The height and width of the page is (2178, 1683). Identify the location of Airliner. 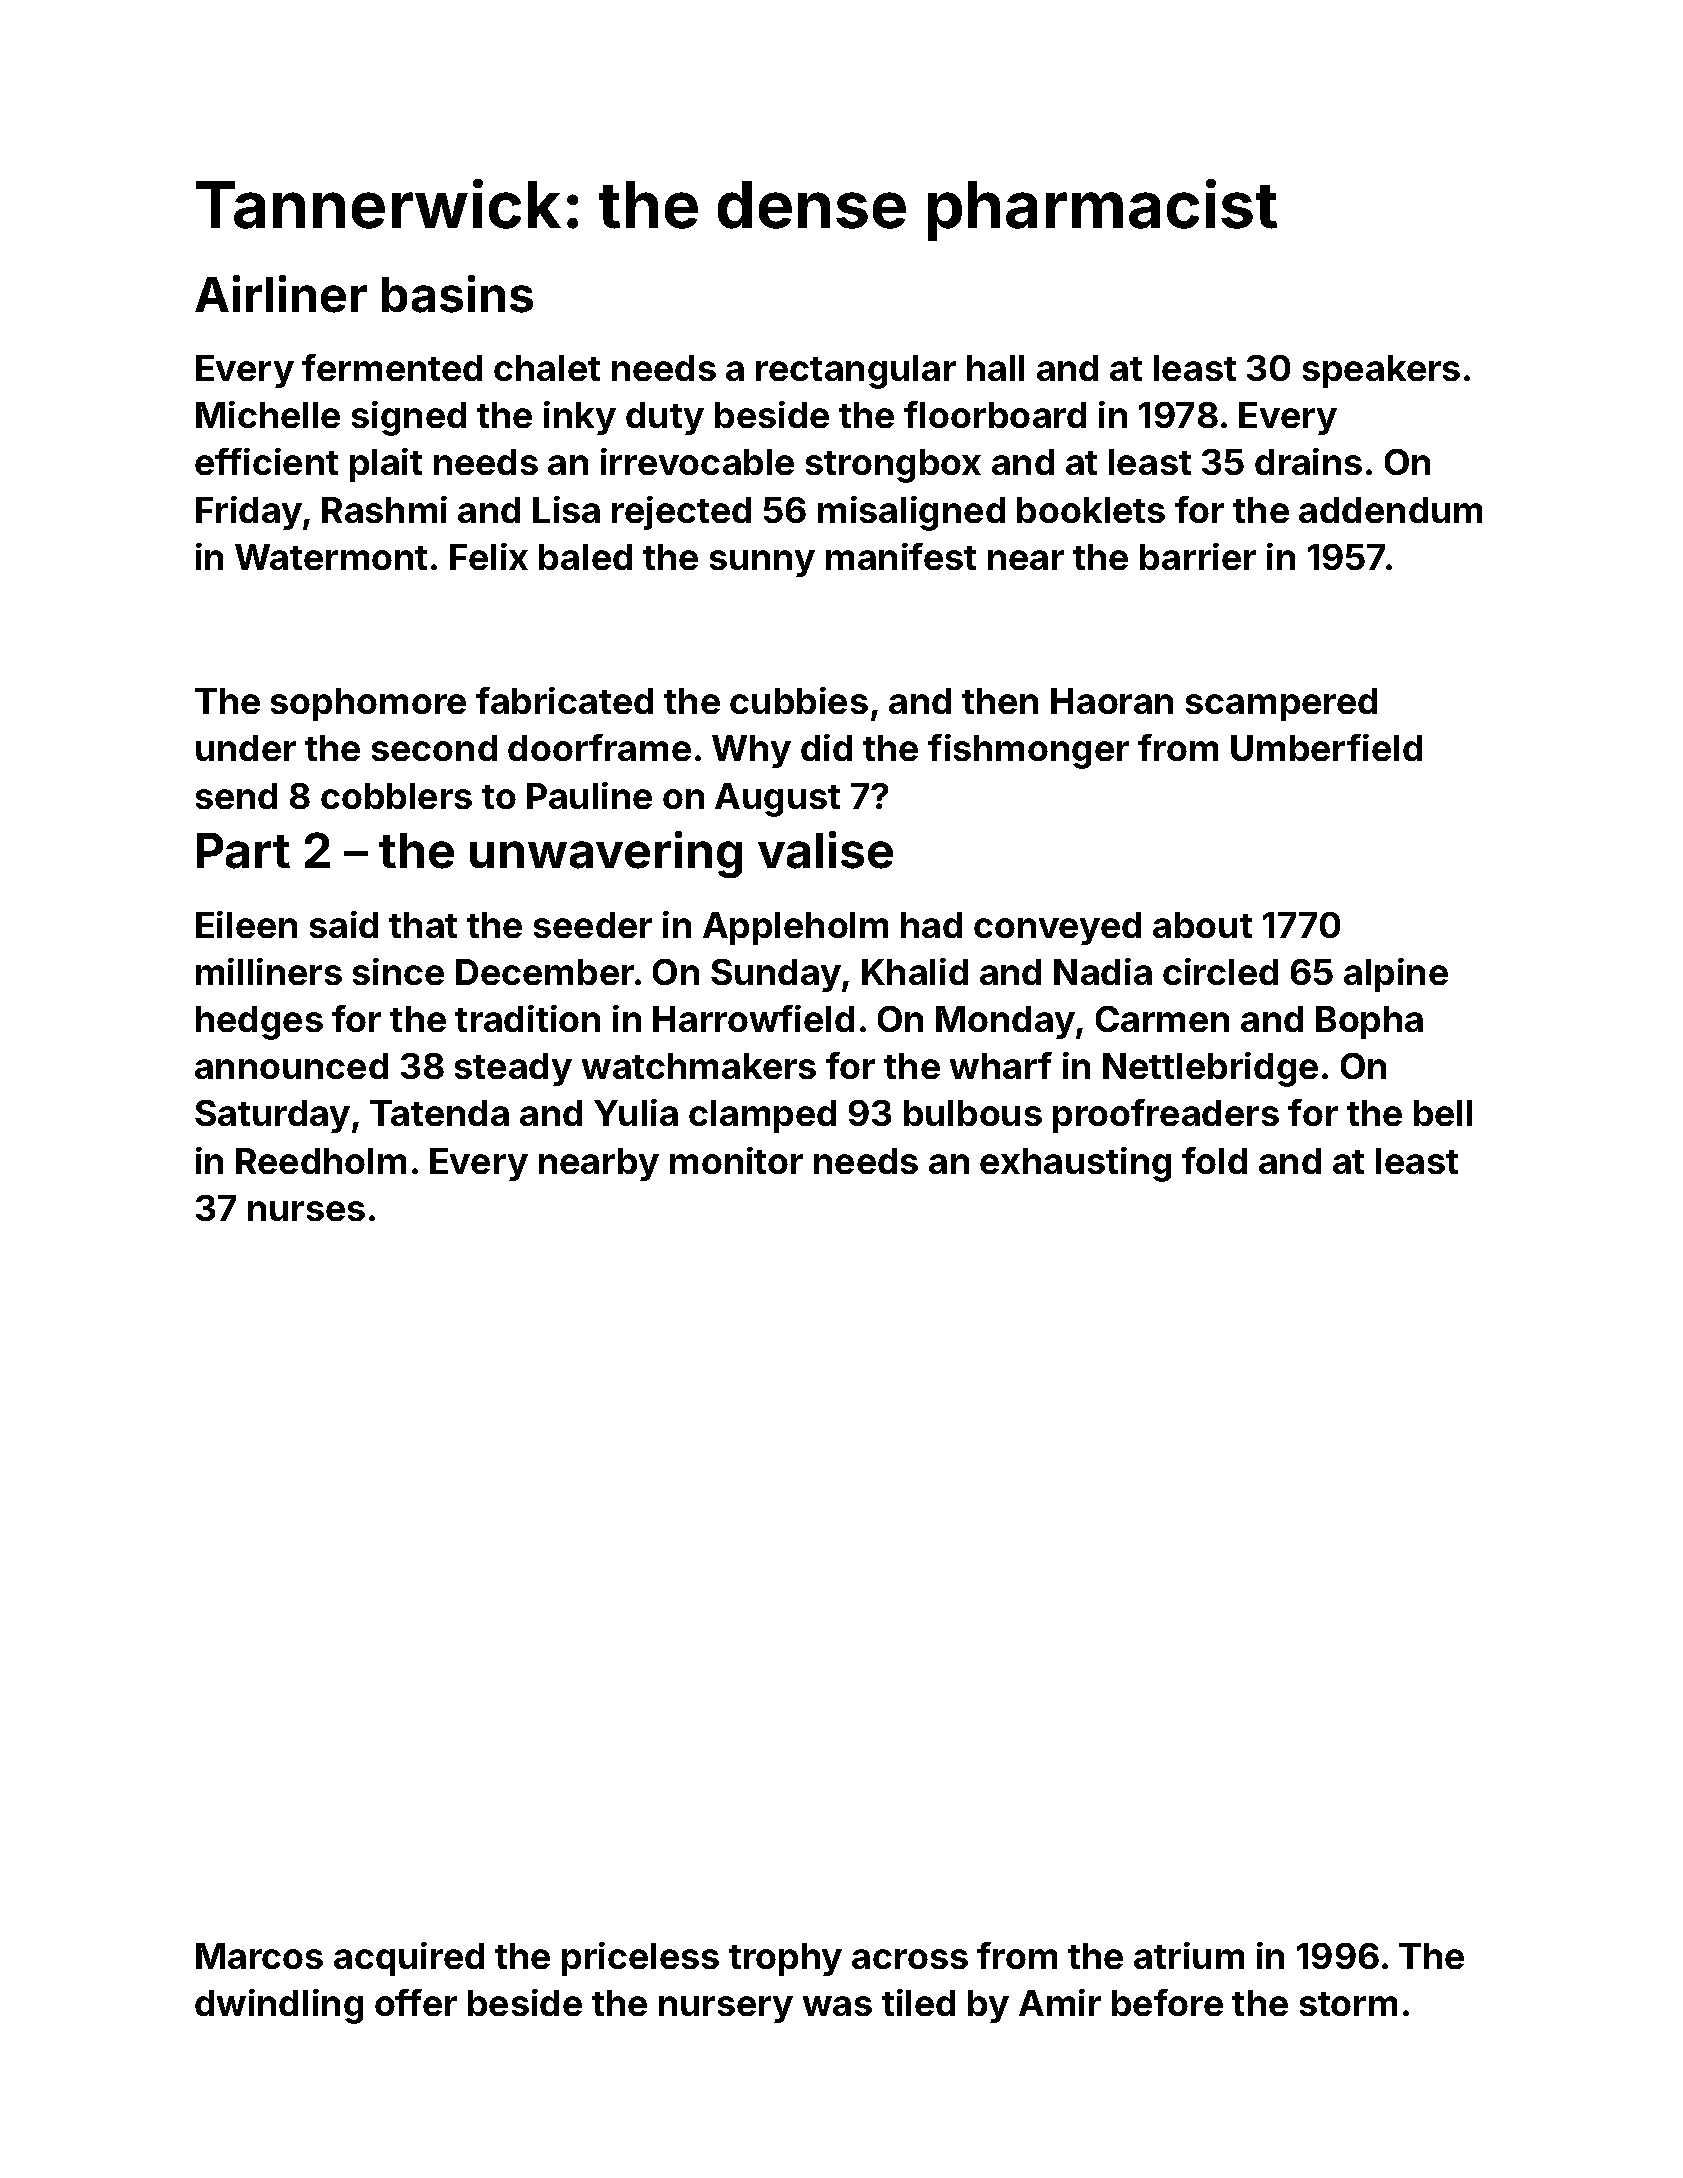
(281, 294).
